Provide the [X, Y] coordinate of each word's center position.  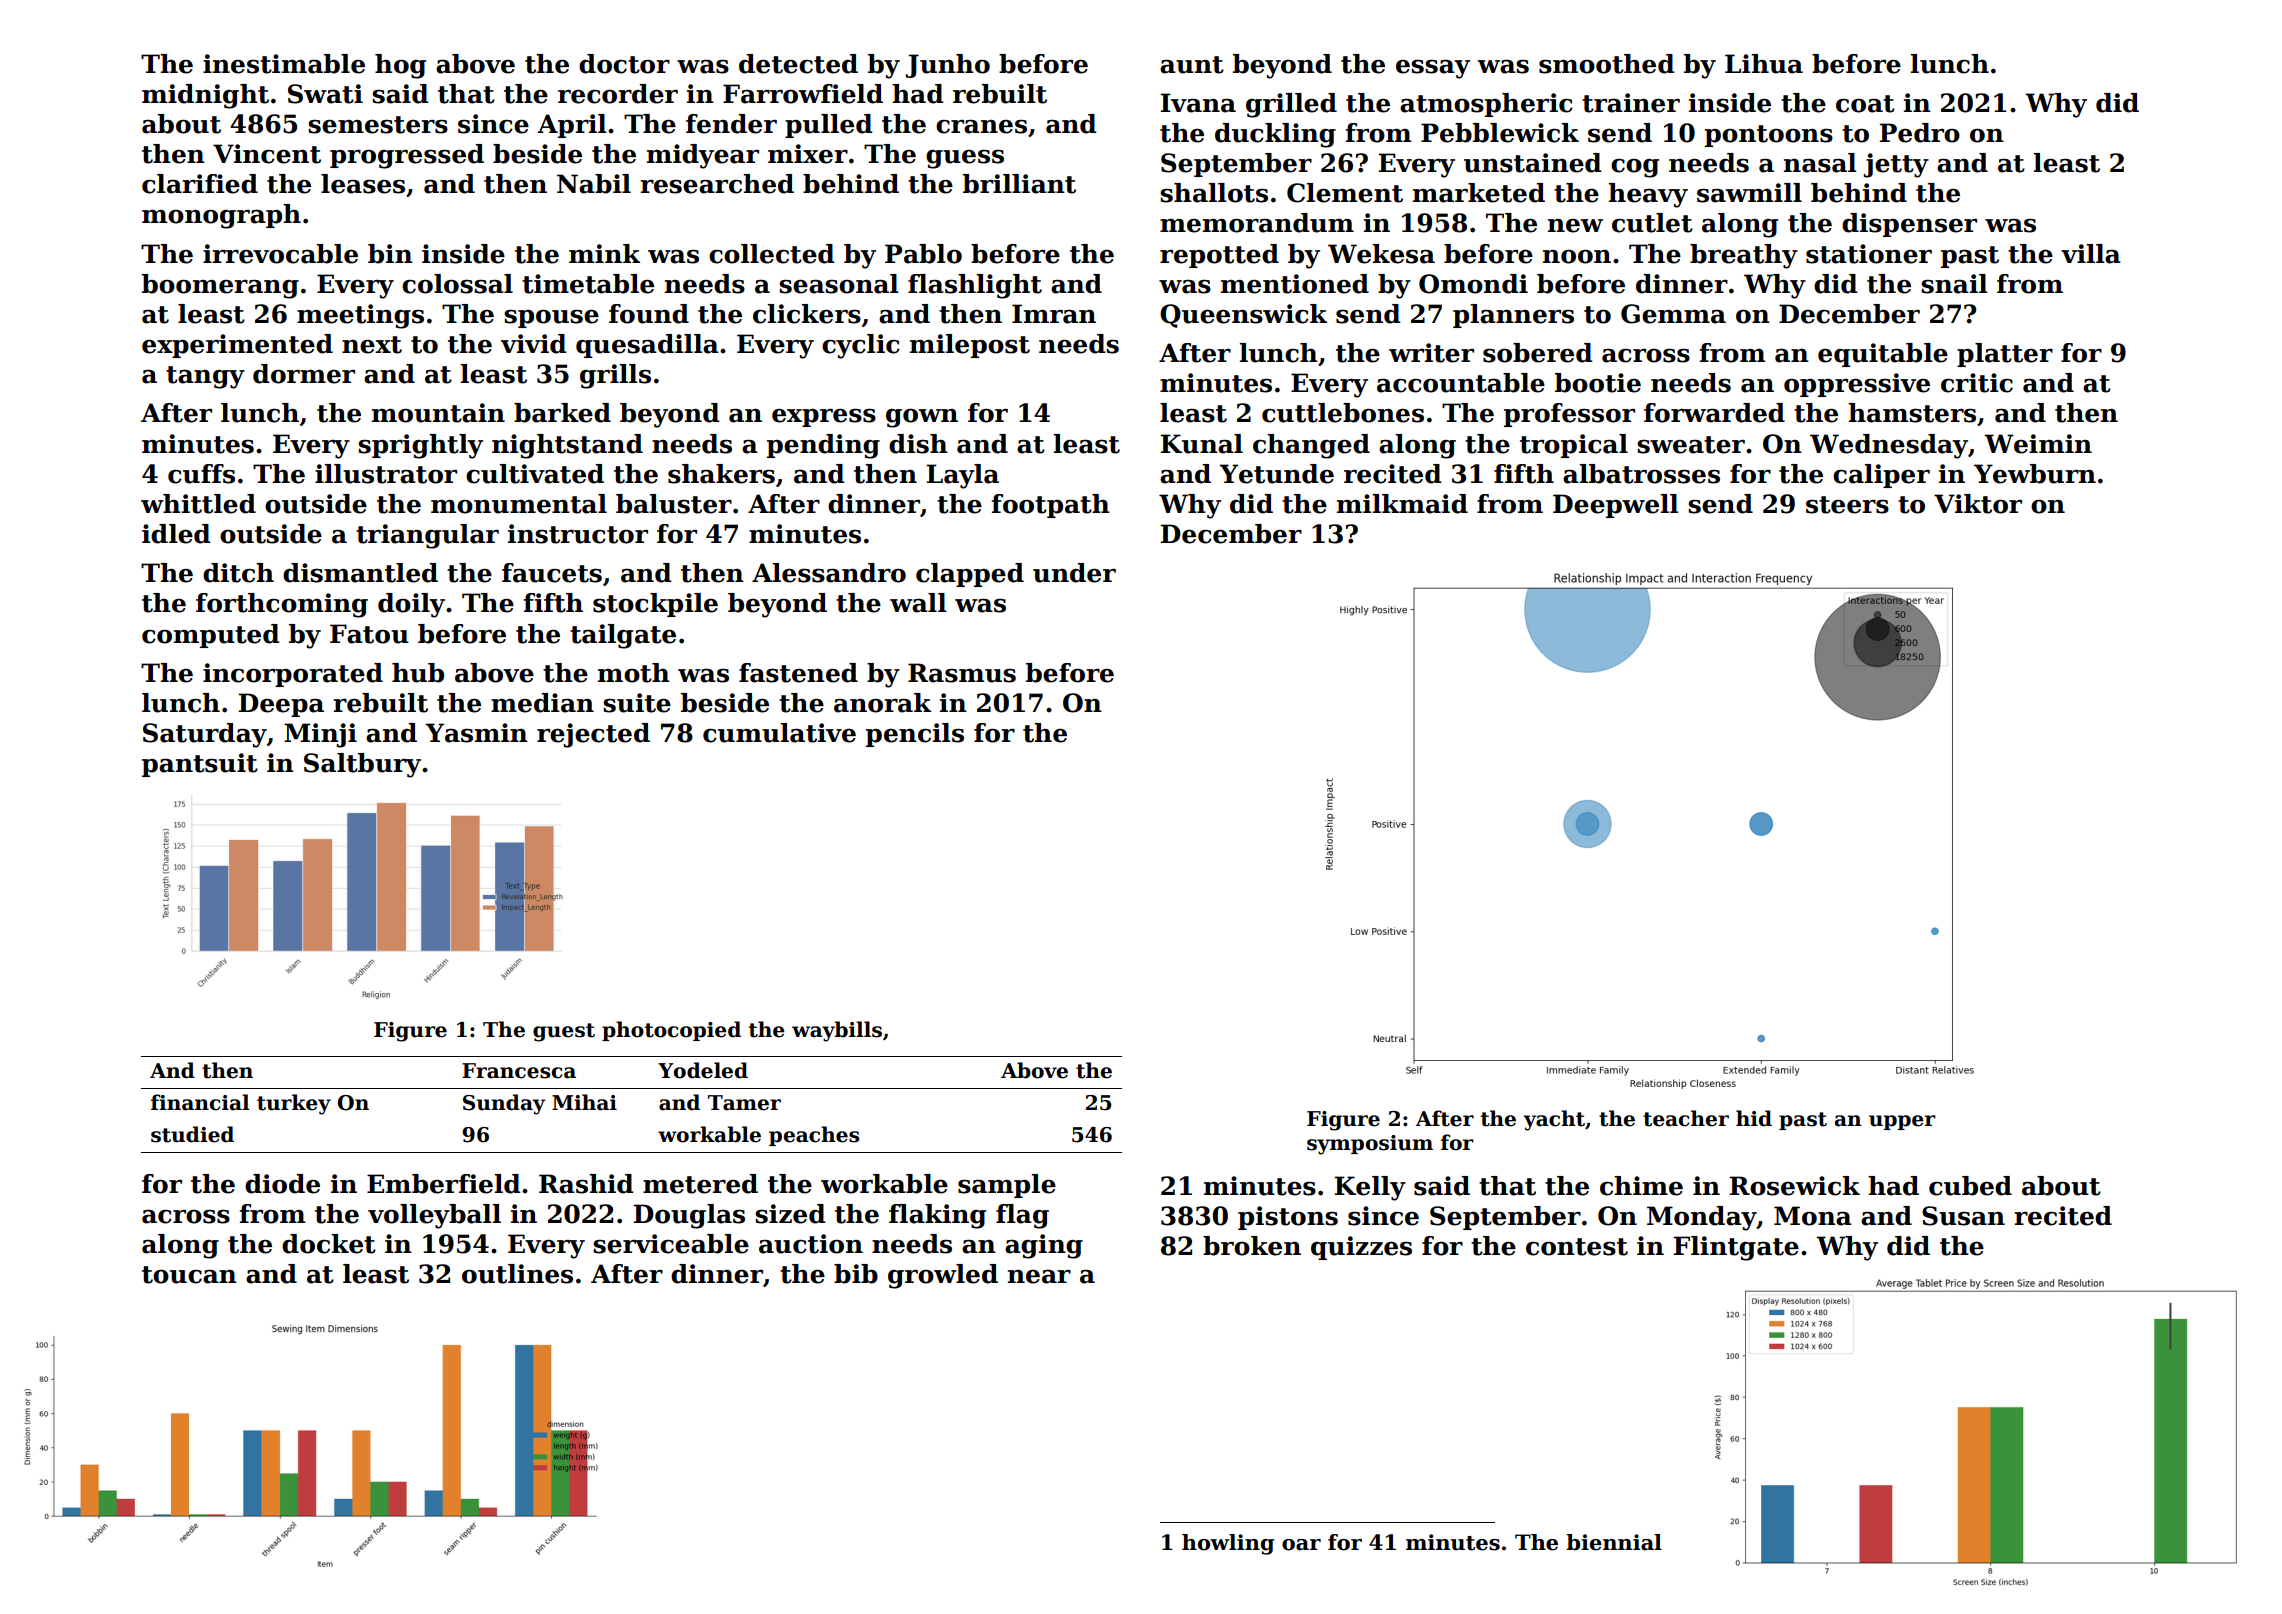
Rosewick [1794, 1186]
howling [1228, 1544]
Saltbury [362, 765]
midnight [205, 96]
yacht [1554, 1120]
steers [1847, 505]
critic [1977, 383]
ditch [238, 573]
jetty [1896, 165]
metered [700, 1184]
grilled [1291, 105]
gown [922, 418]
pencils [915, 735]
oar [1301, 1545]
